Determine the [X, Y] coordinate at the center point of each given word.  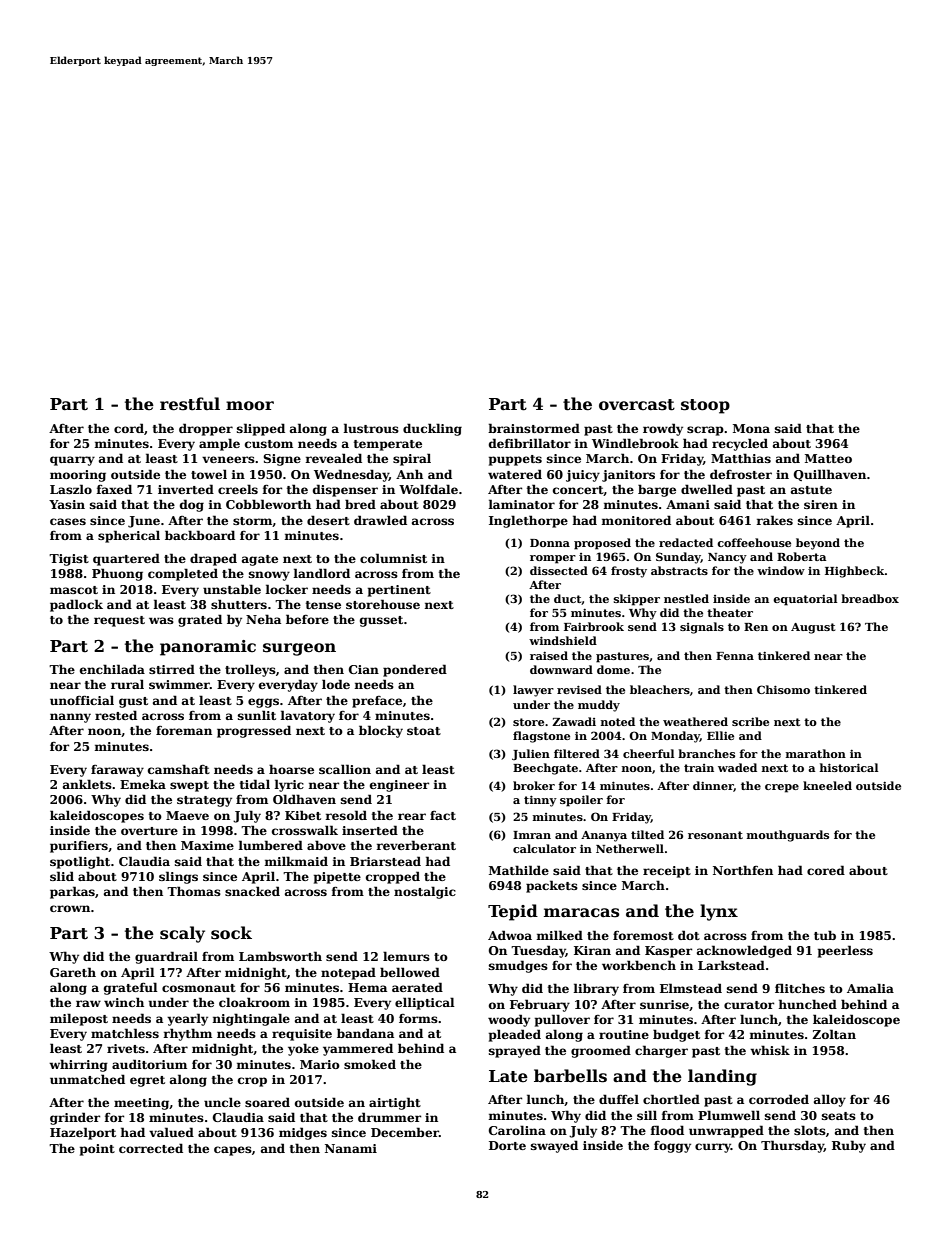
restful [190, 404]
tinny [540, 801]
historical [849, 767]
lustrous [371, 428]
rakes [774, 520]
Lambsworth [280, 956]
